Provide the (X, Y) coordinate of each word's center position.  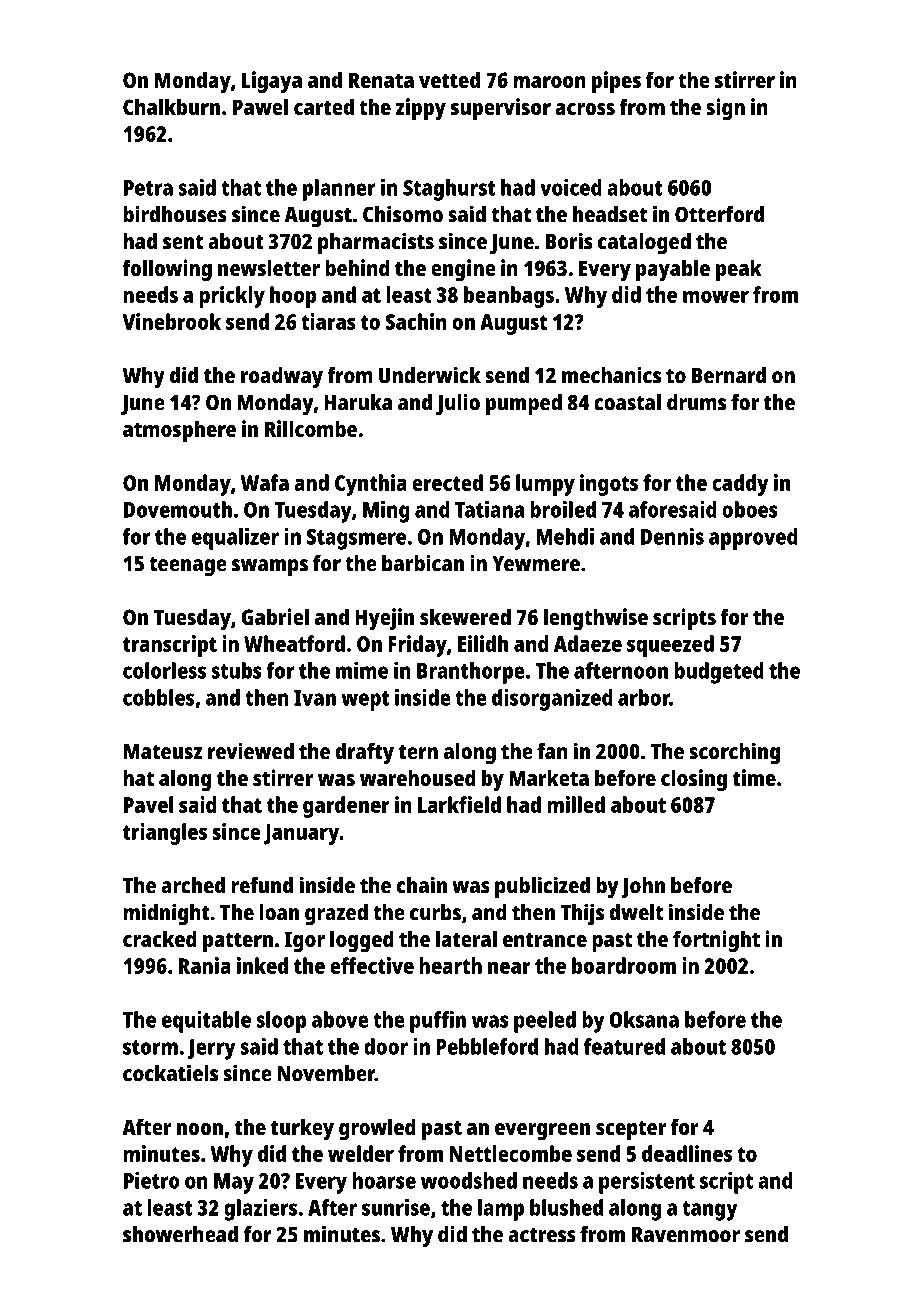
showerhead (180, 1234)
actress (542, 1235)
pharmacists (376, 243)
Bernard (729, 375)
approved (753, 539)
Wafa (265, 482)
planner (339, 190)
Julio (458, 404)
